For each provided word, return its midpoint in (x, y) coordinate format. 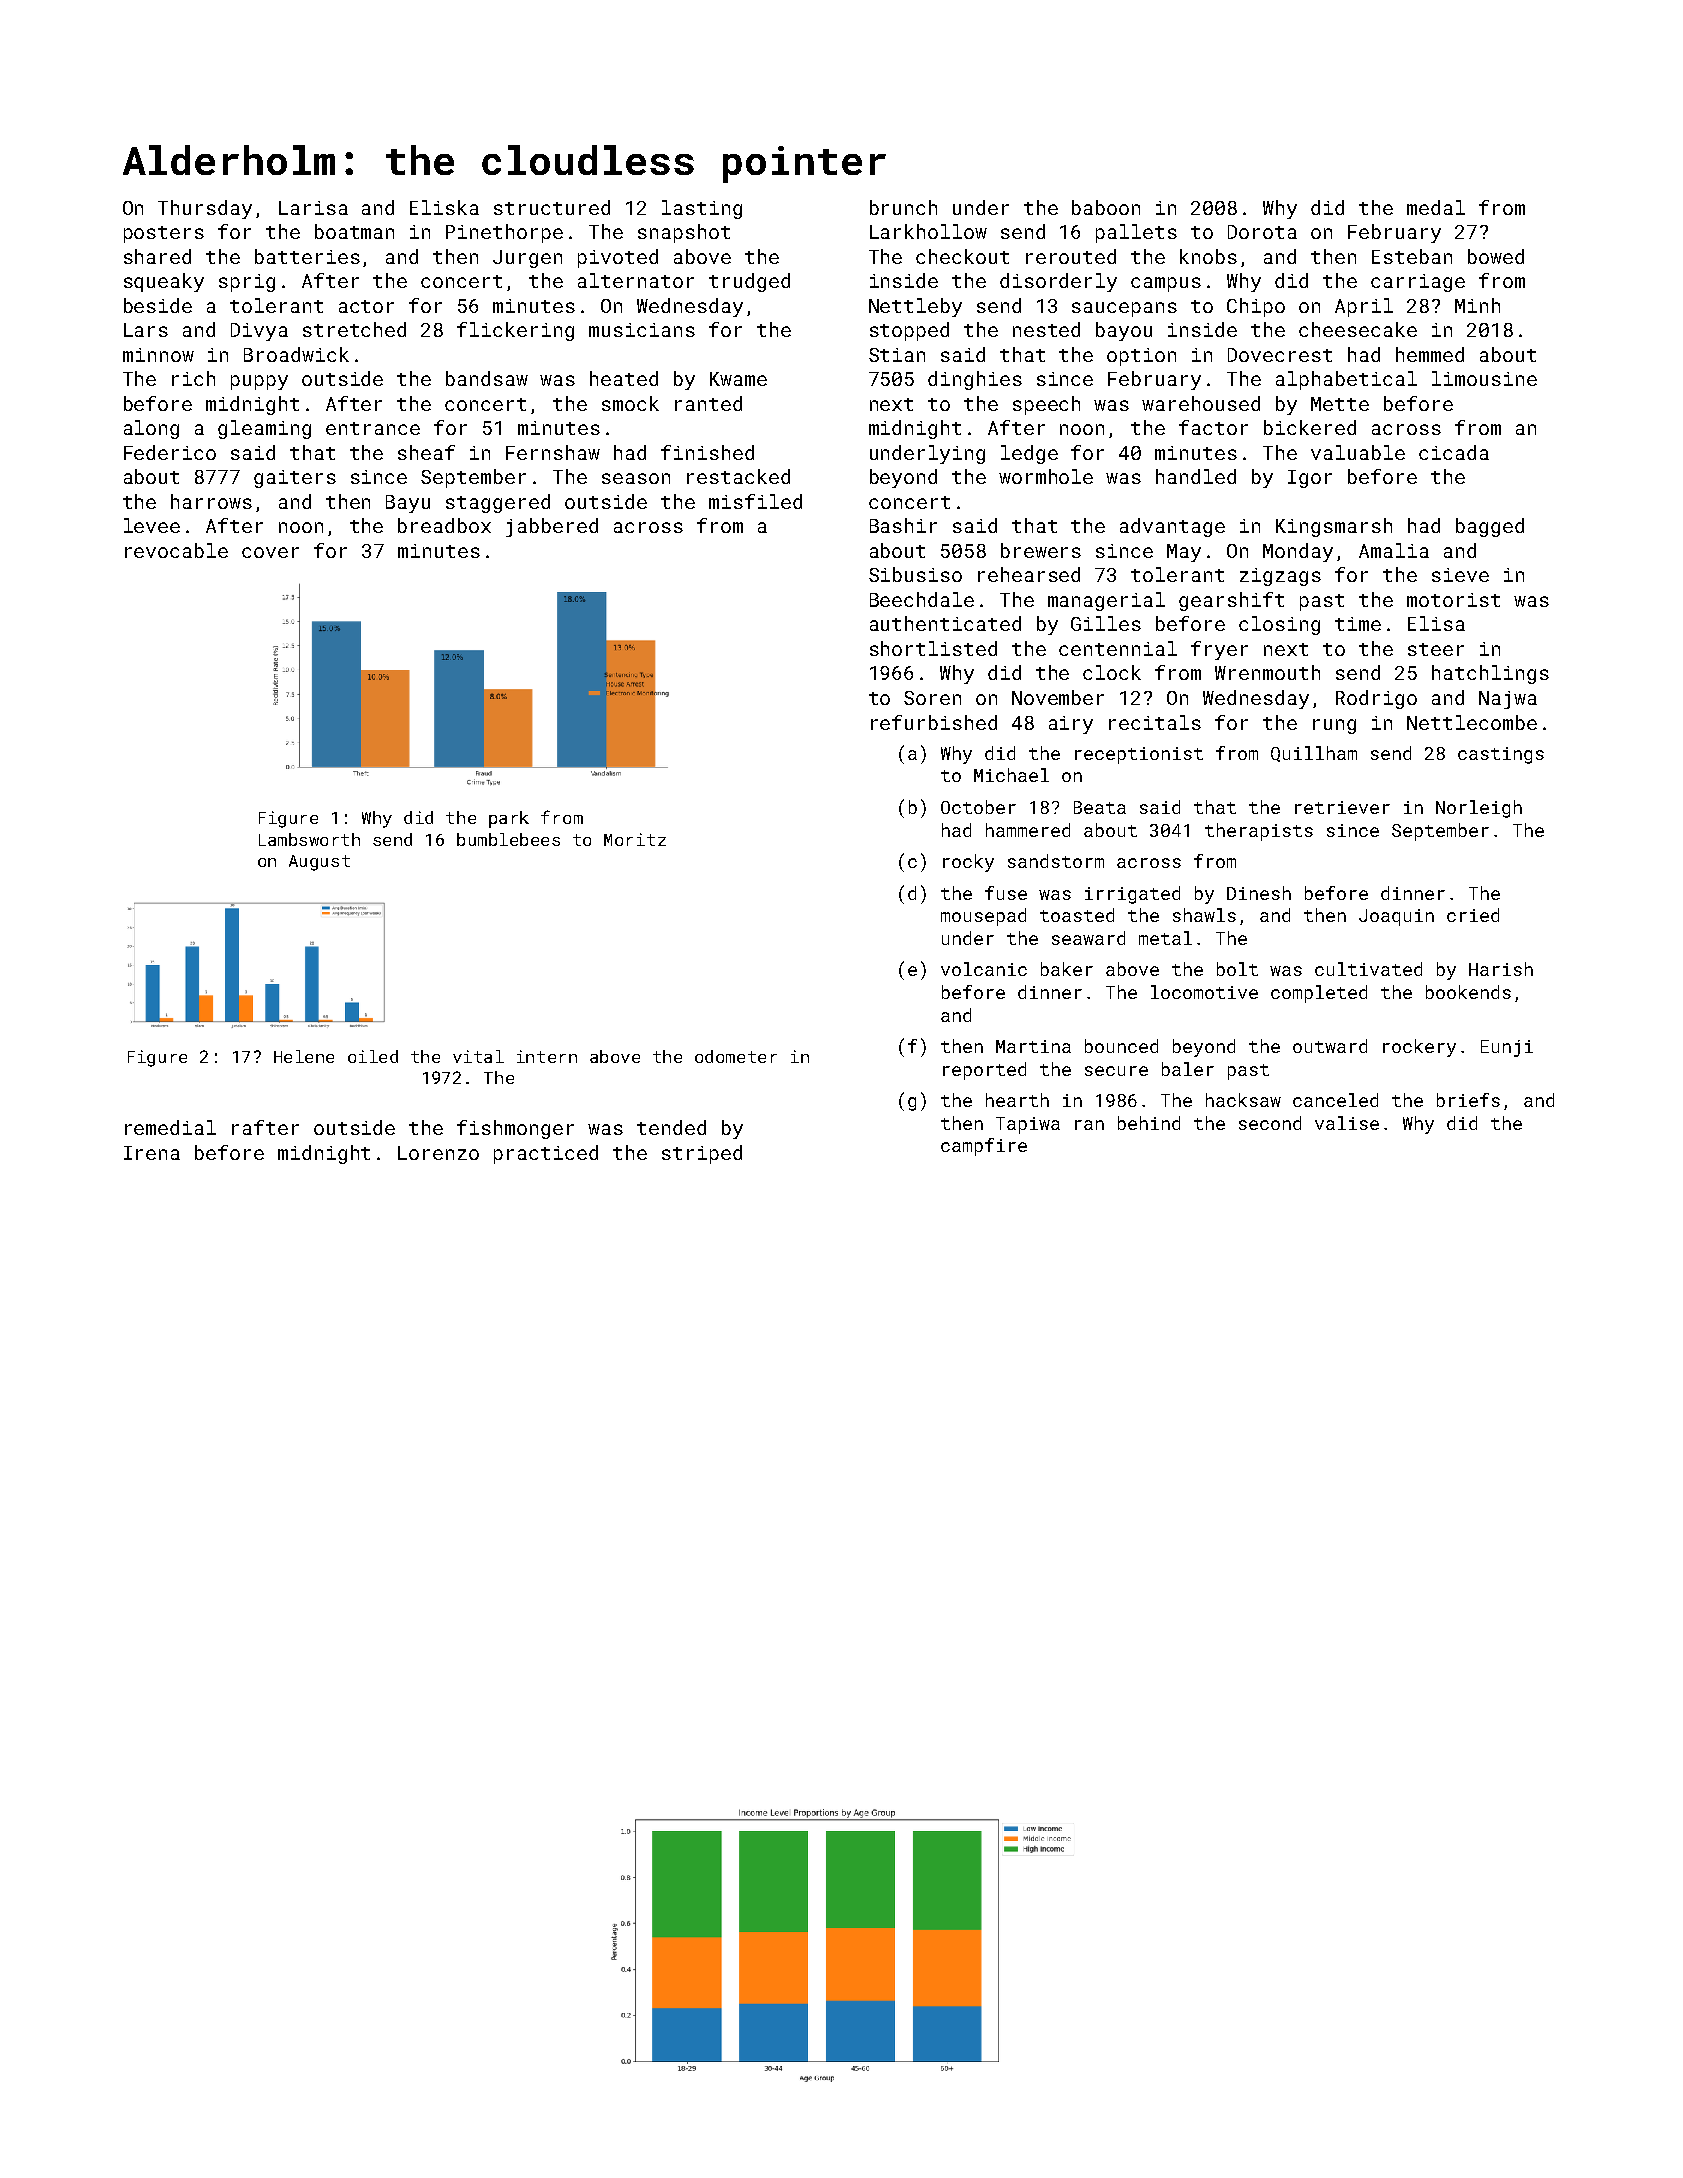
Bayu (408, 504)
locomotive (1204, 992)
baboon (1106, 207)
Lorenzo (438, 1153)
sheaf (426, 452)
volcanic (984, 969)
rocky (968, 863)
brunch (903, 207)
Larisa (313, 208)
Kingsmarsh (1334, 527)
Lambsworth (309, 839)
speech (1046, 405)
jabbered (552, 527)
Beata (1100, 807)
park (509, 819)
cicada (1454, 452)
